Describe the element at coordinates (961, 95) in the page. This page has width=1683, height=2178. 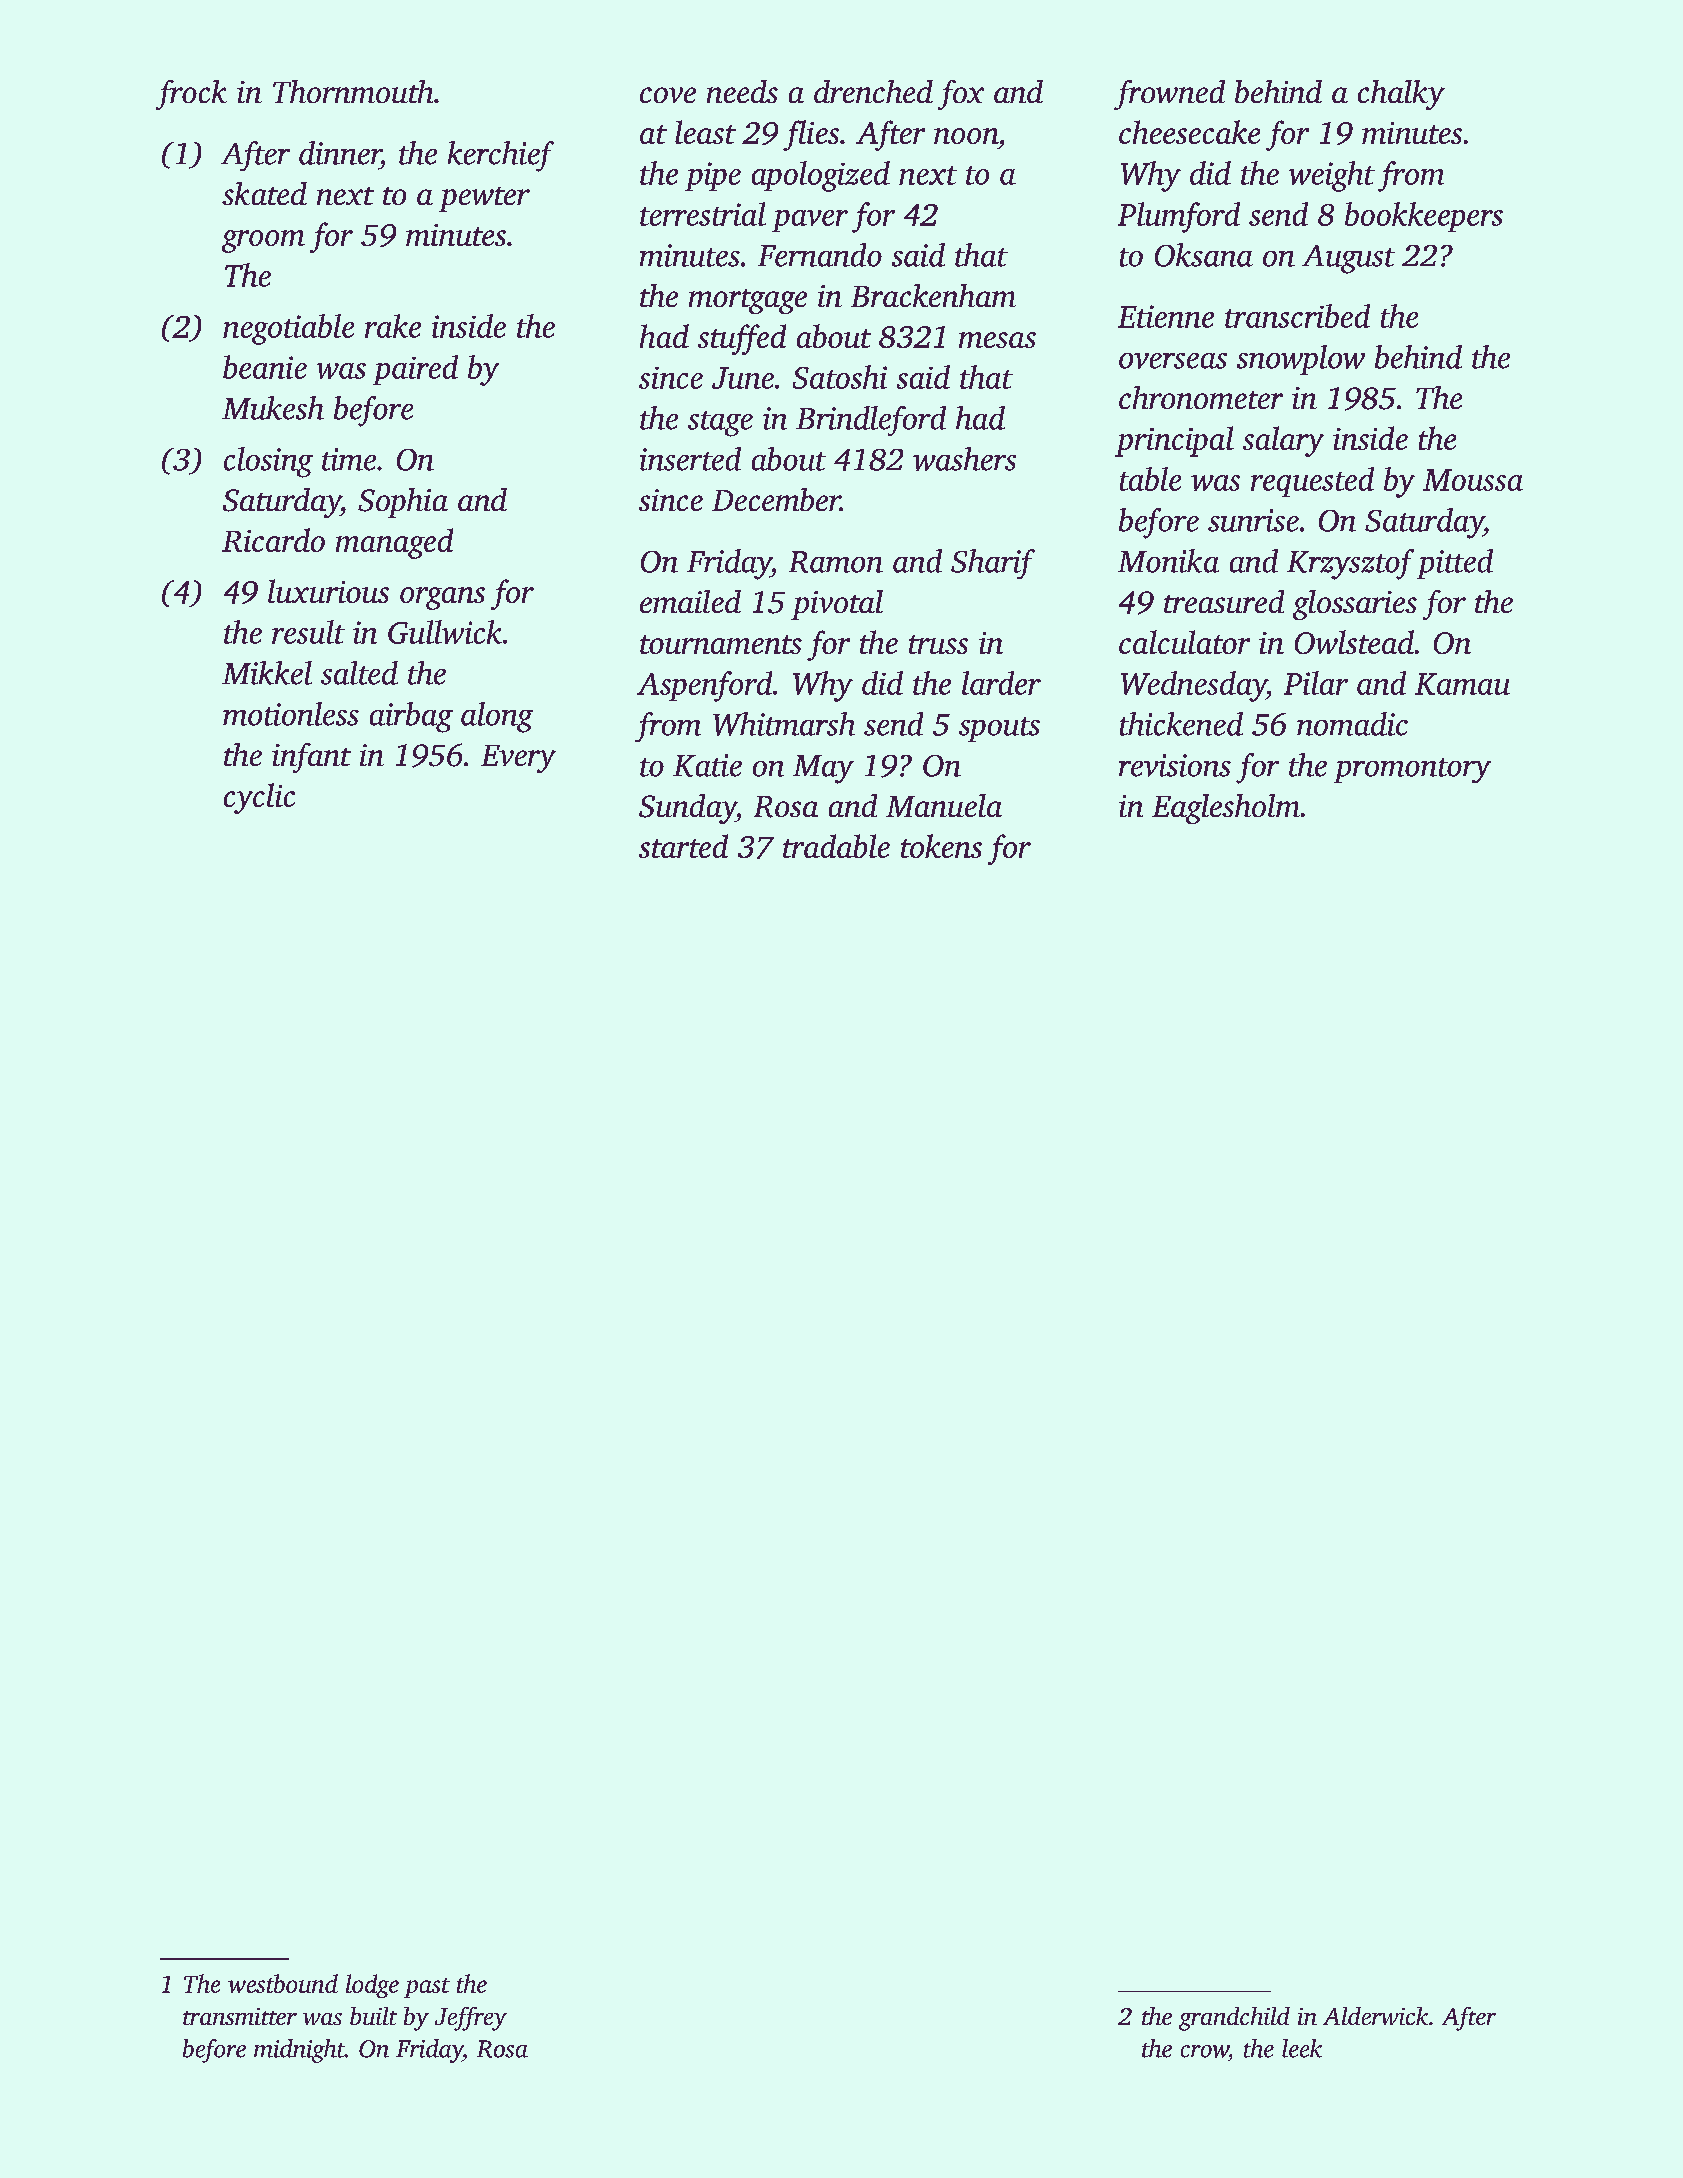
I see `fox` at that location.
